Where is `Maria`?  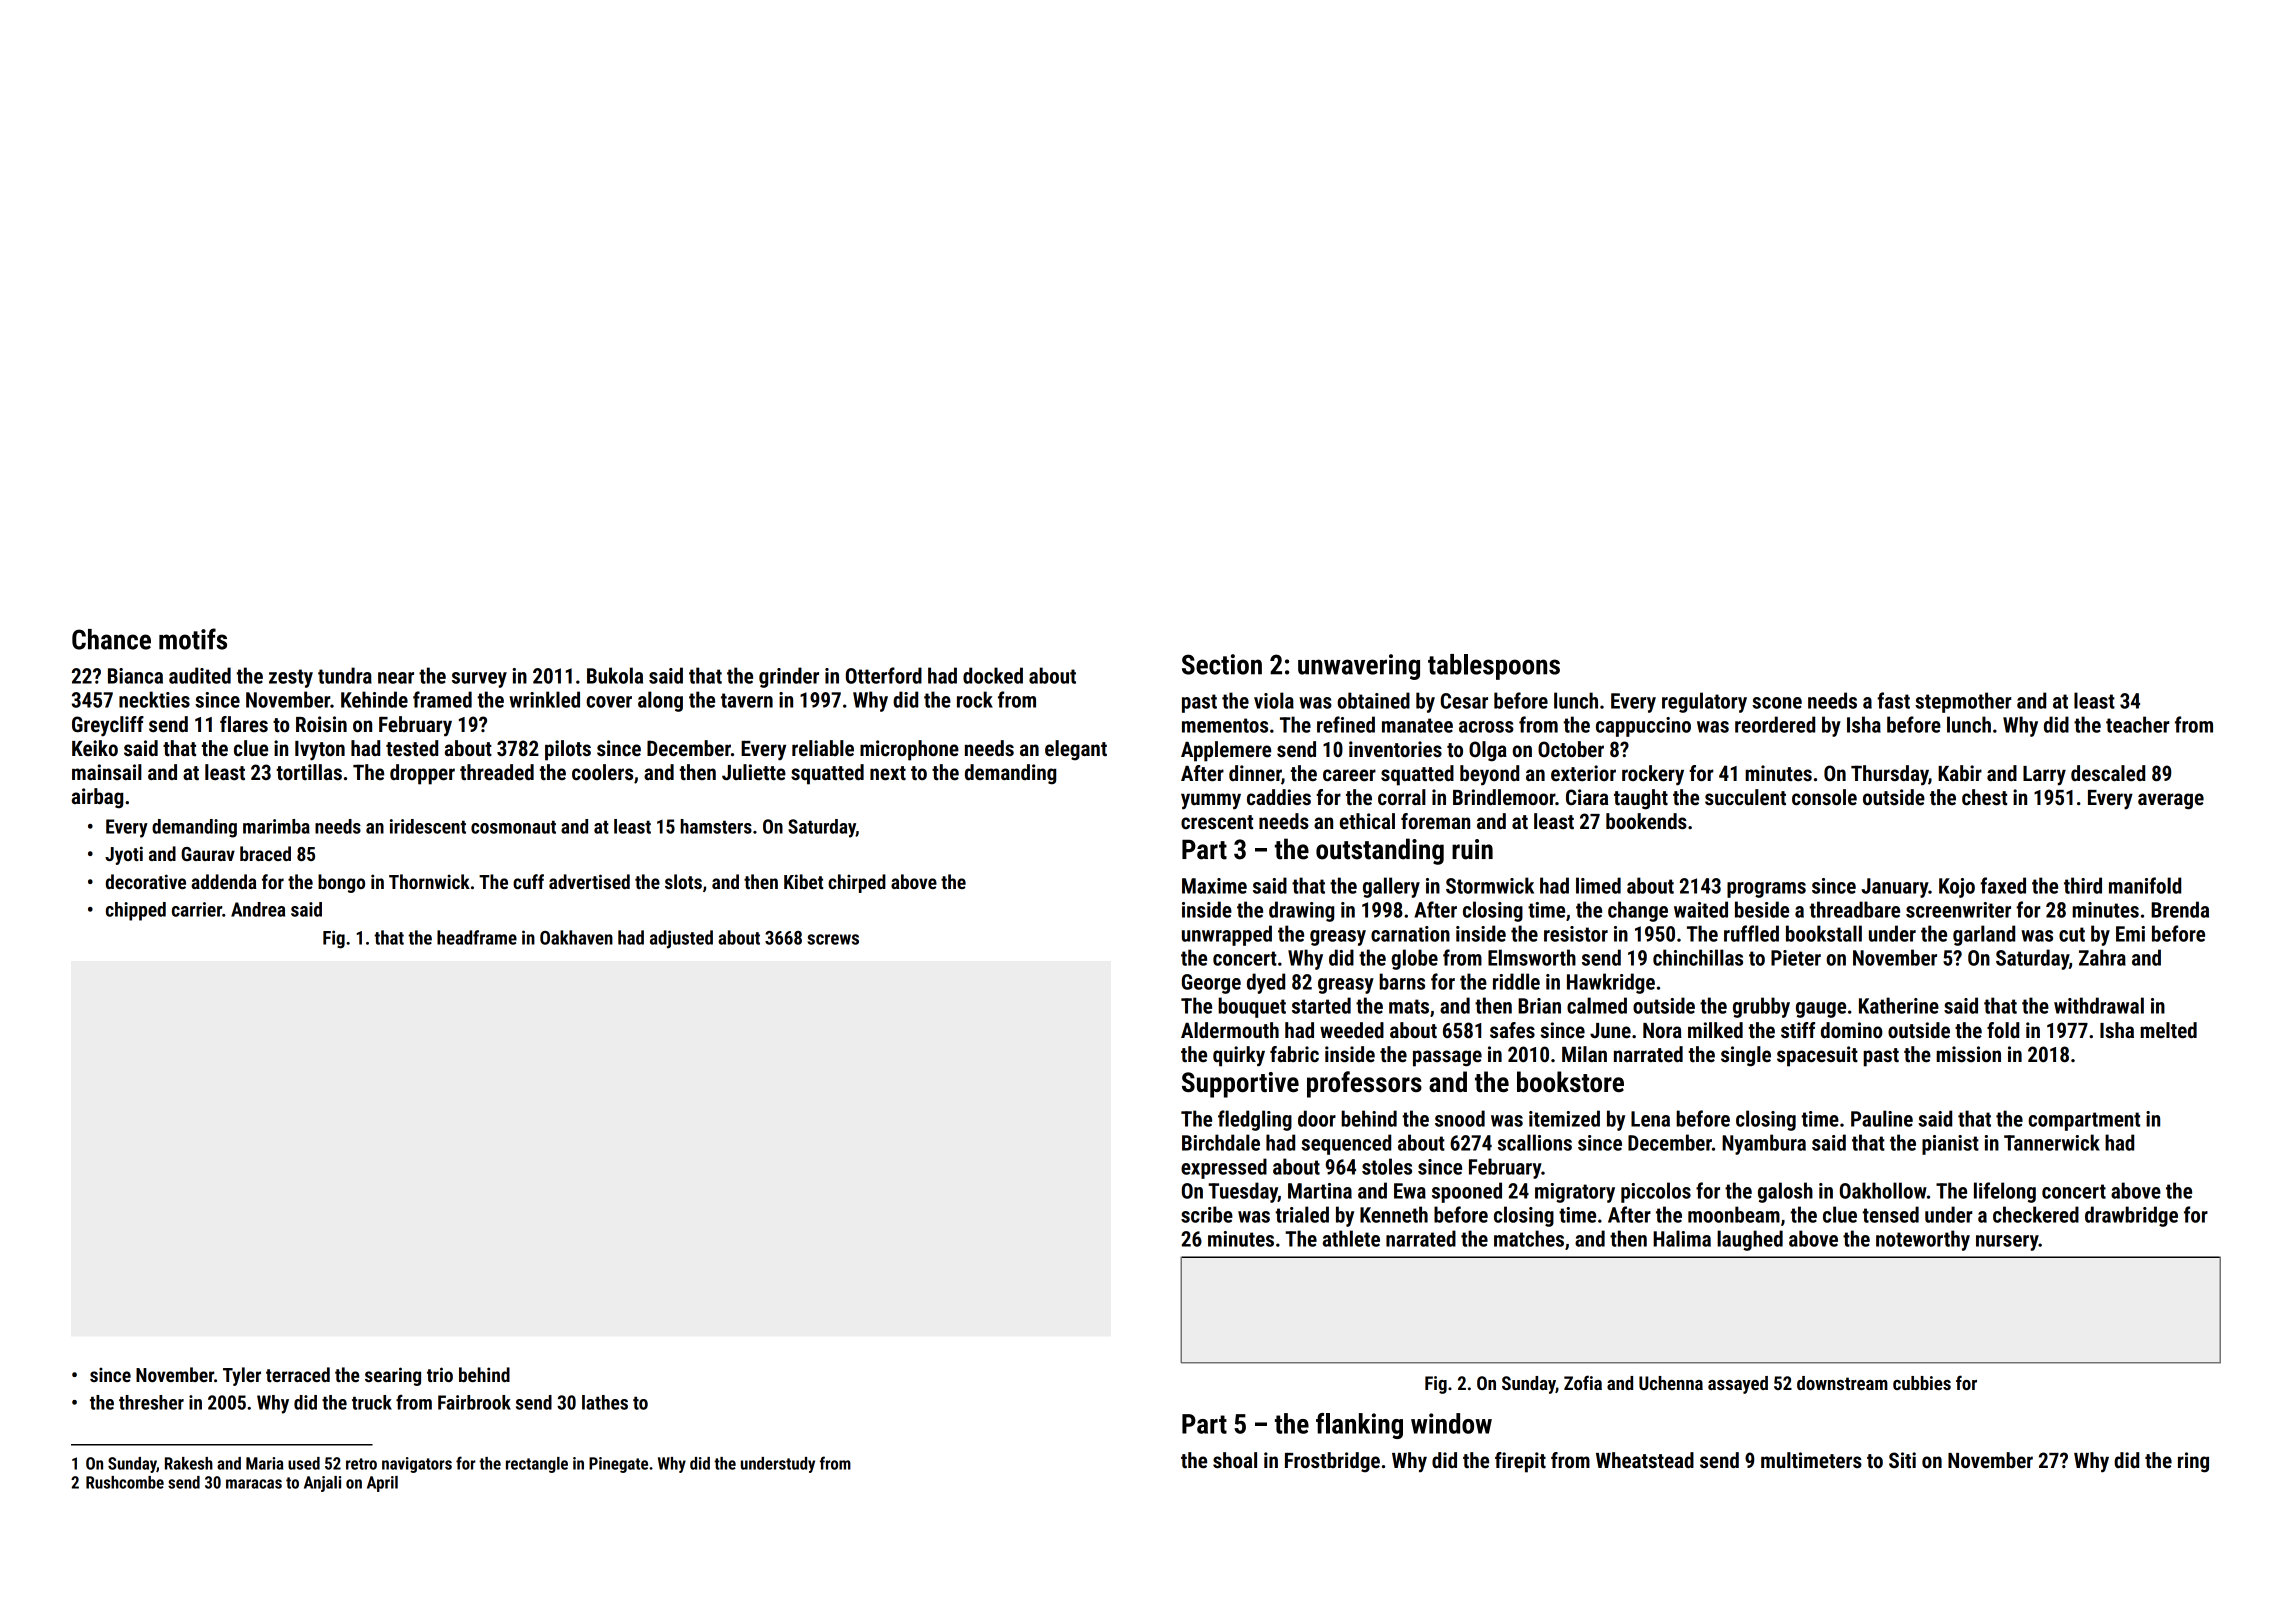
Maria is located at coordinates (264, 1463).
